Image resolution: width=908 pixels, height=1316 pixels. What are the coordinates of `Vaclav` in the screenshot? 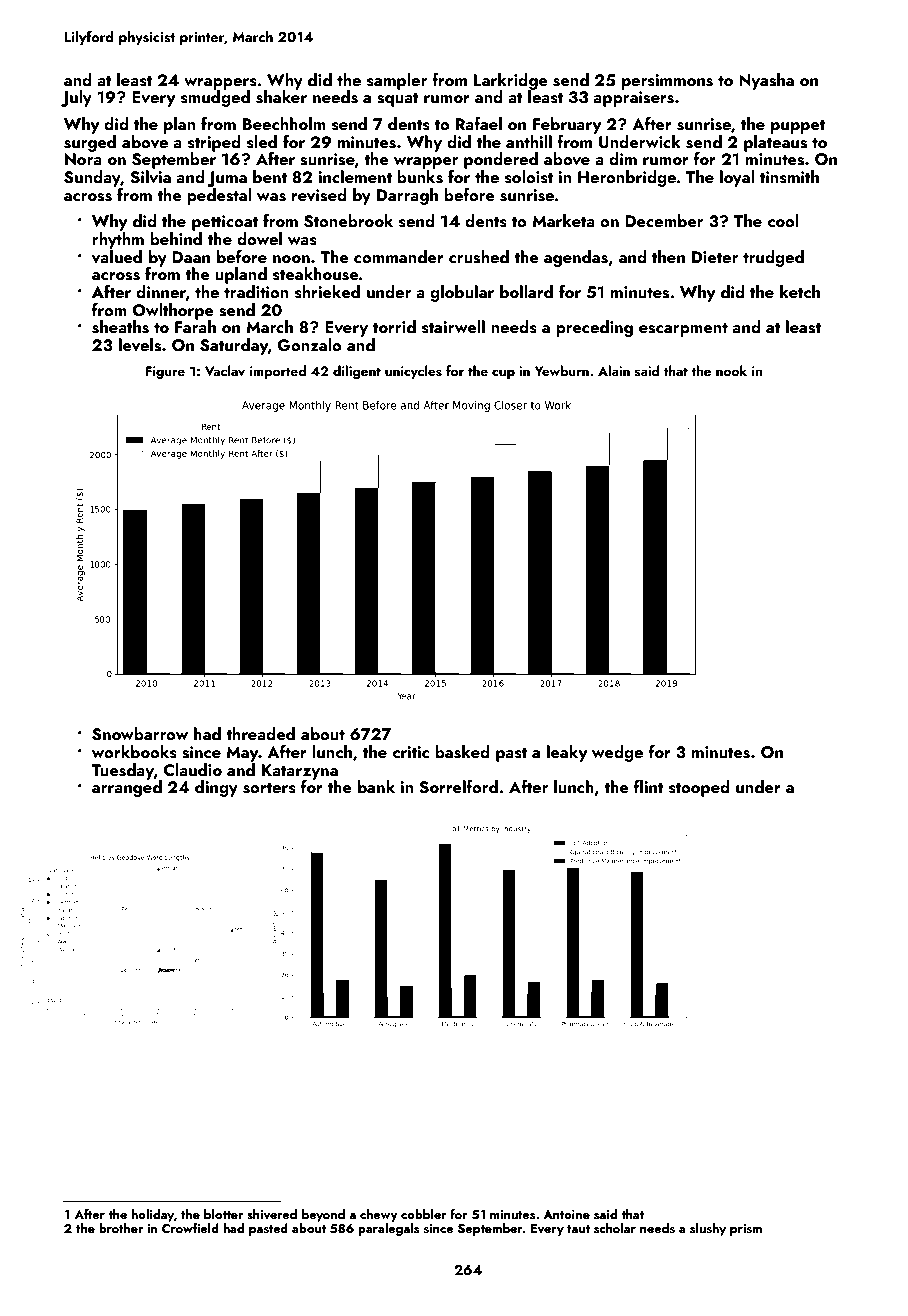 It's located at (225, 371).
